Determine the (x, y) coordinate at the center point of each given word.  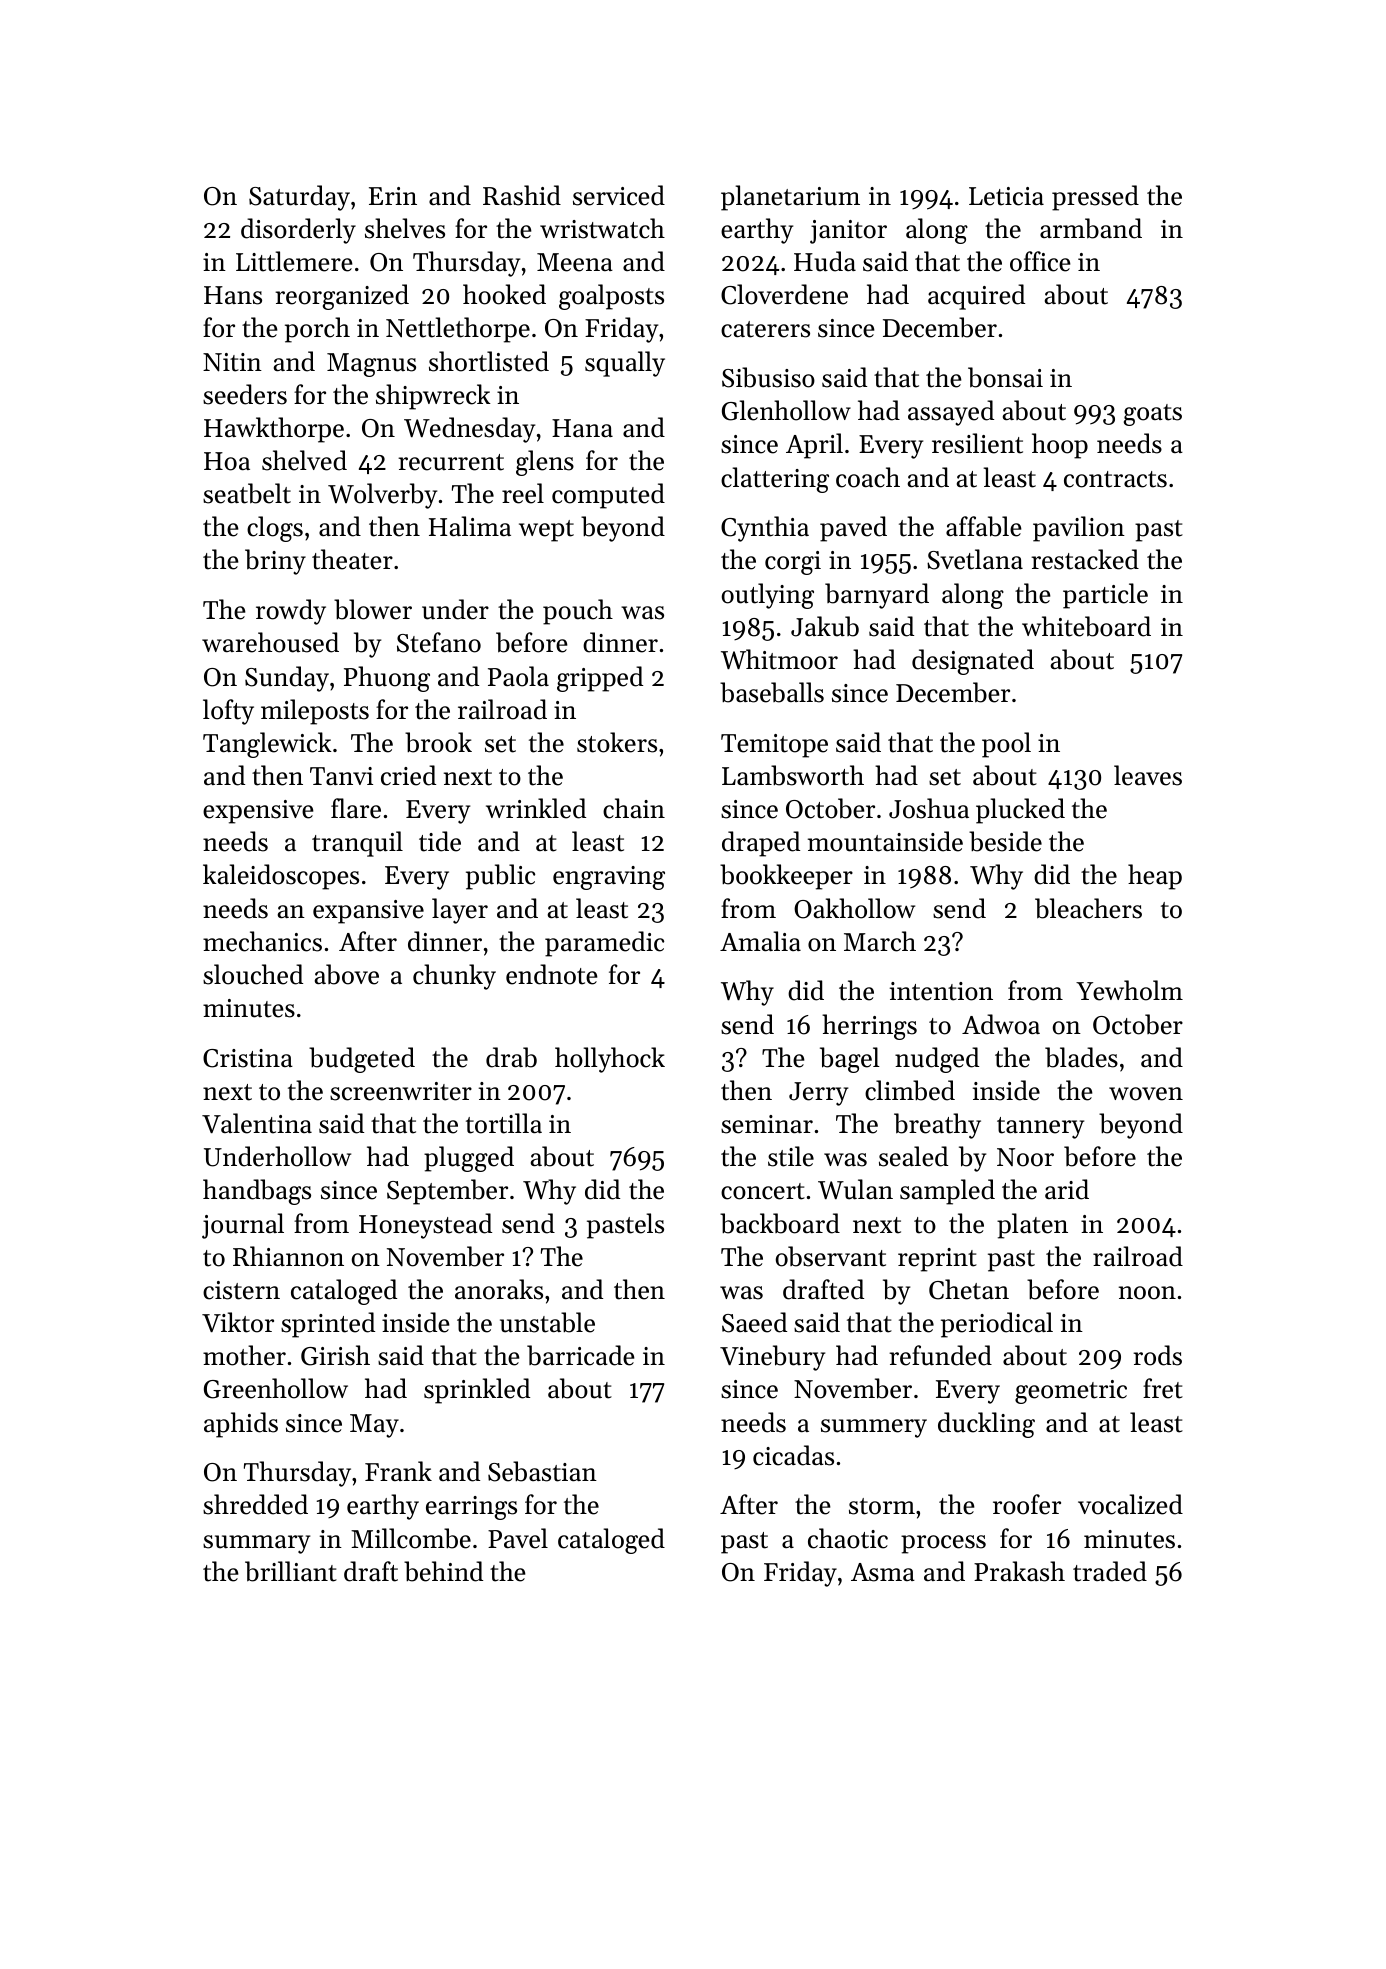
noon (1147, 1293)
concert (763, 1191)
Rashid (522, 195)
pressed (1095, 198)
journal (243, 1226)
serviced (619, 195)
